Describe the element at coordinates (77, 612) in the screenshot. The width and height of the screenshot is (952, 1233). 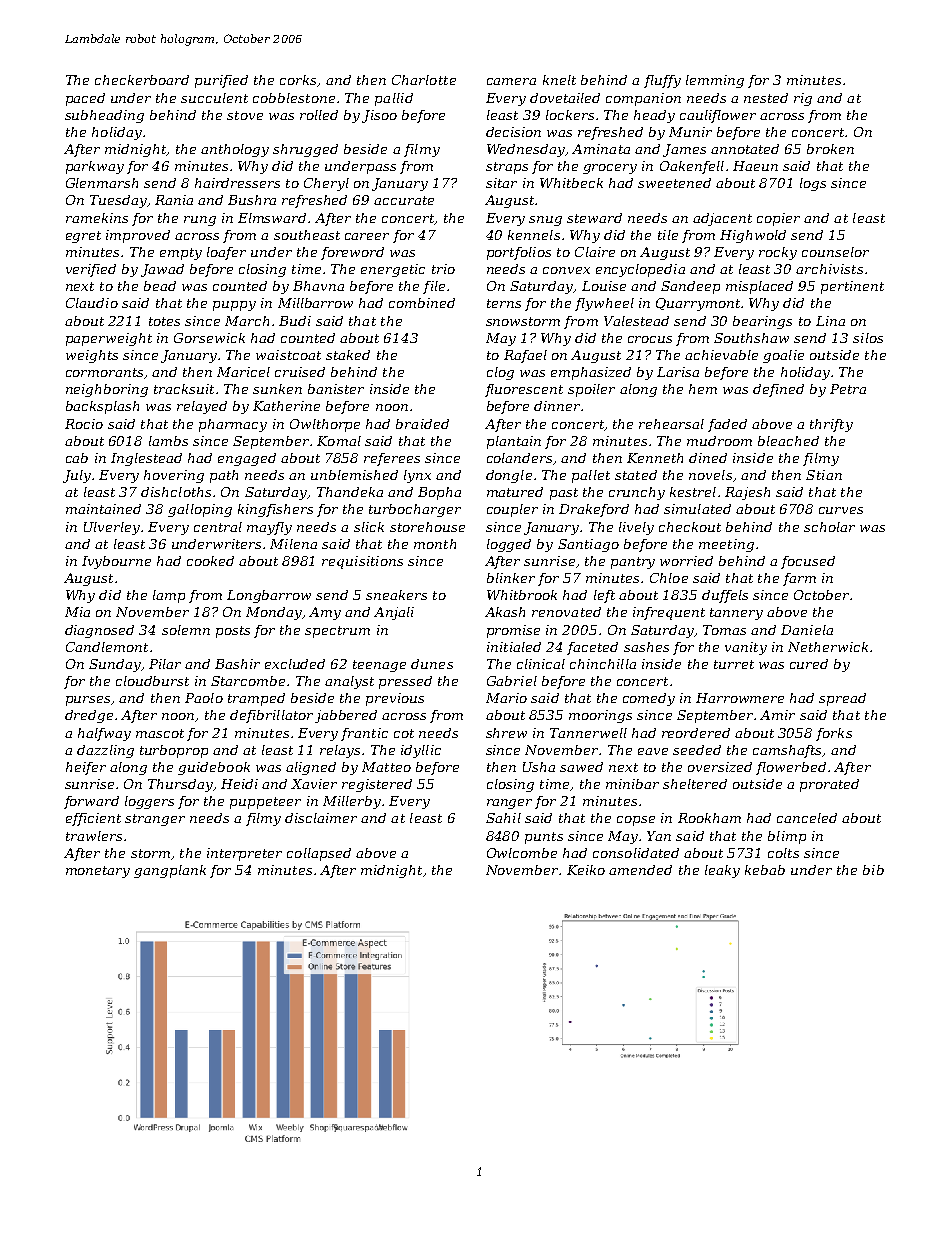
I see `Mia` at that location.
